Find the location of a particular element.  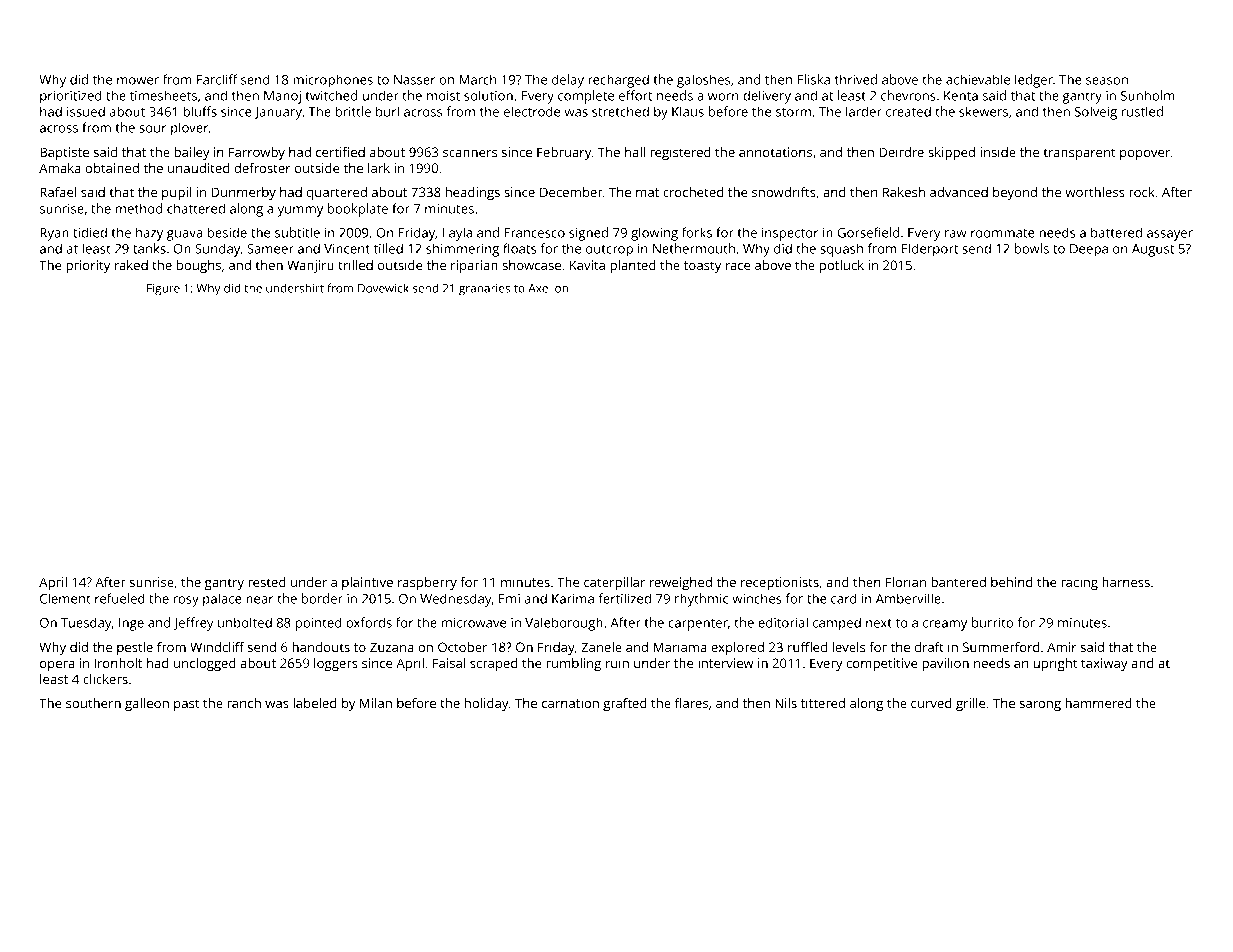

reweighed is located at coordinates (681, 583).
